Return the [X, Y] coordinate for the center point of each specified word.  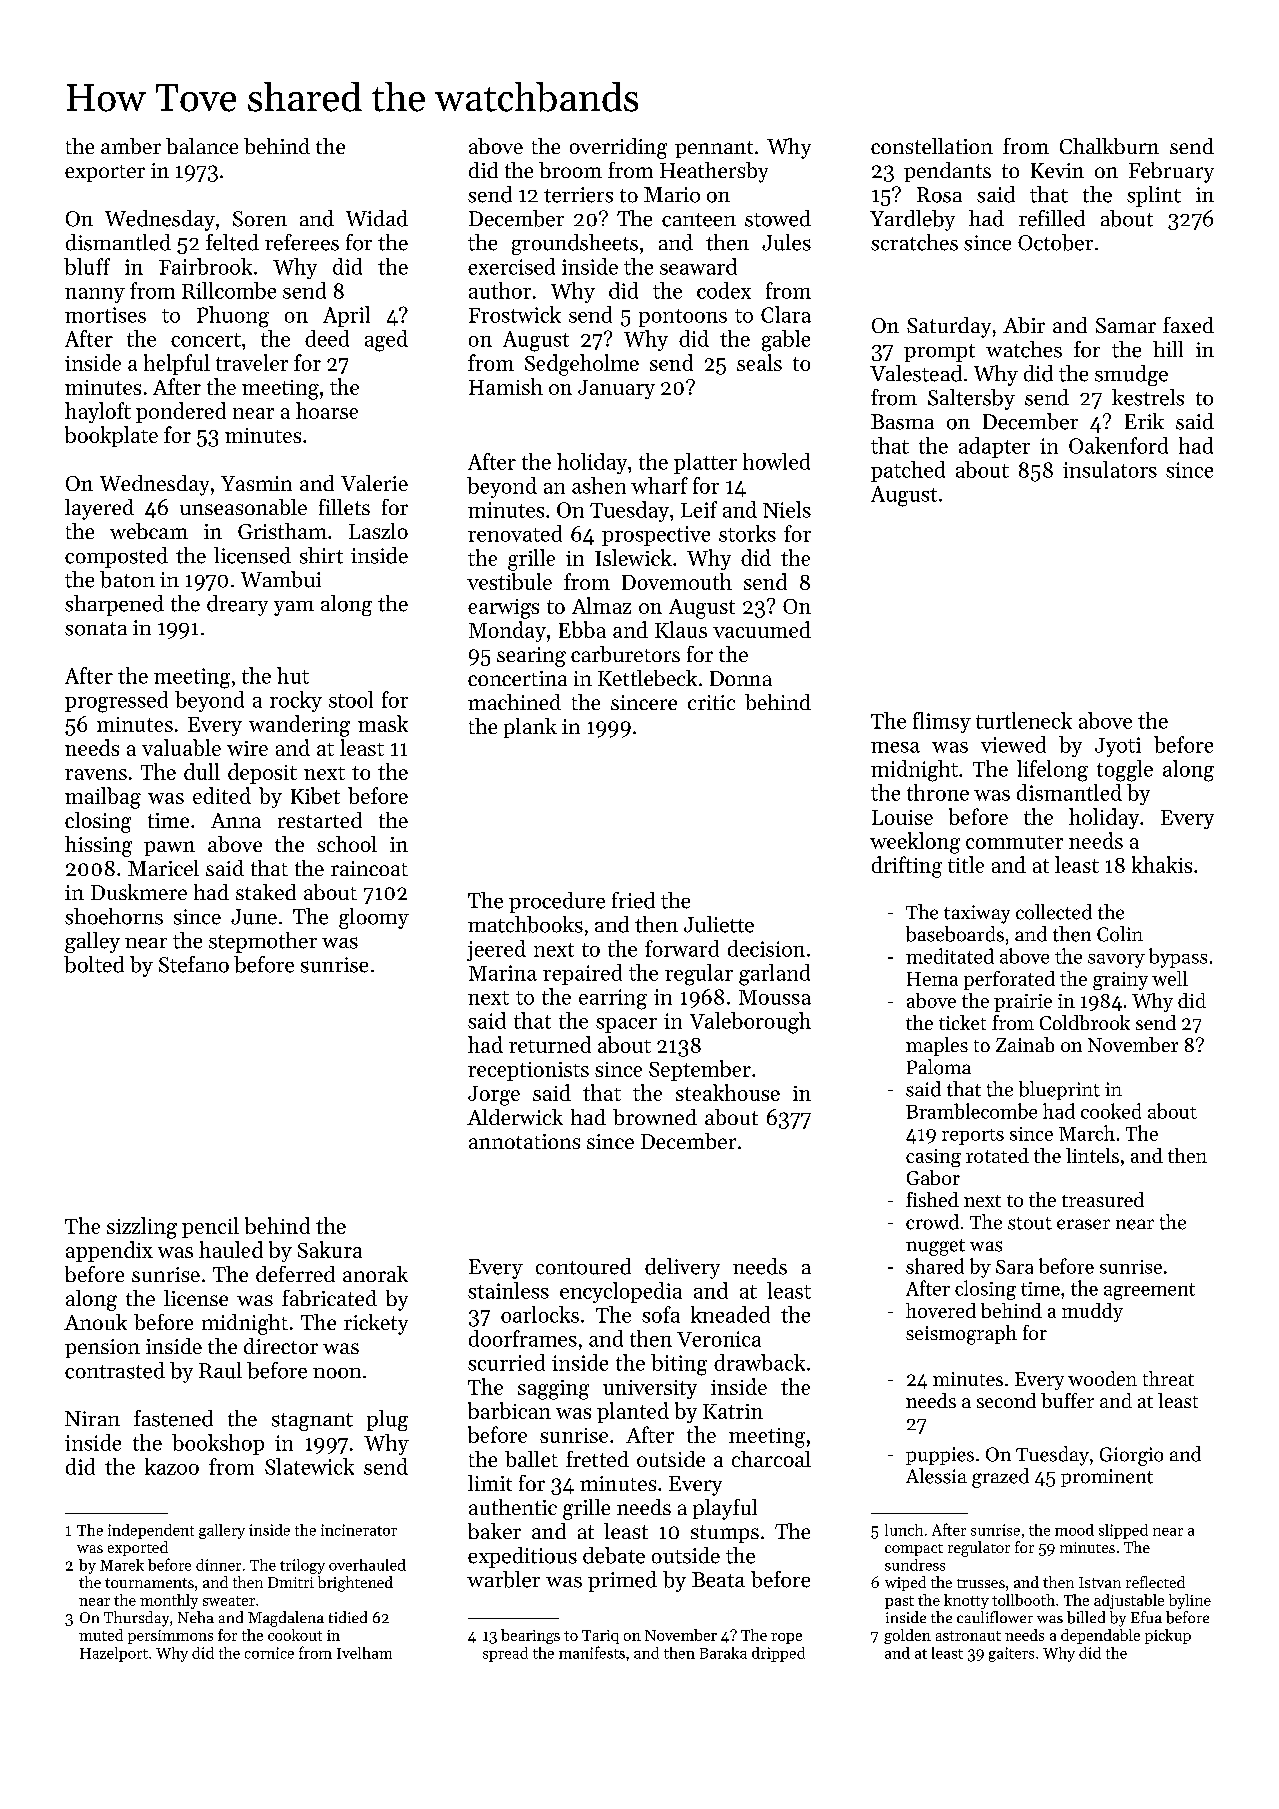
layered [99, 509]
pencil [210, 1227]
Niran [92, 1418]
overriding [618, 148]
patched [908, 471]
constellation [932, 146]
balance [202, 146]
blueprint [1059, 1090]
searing [531, 657]
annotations [524, 1141]
